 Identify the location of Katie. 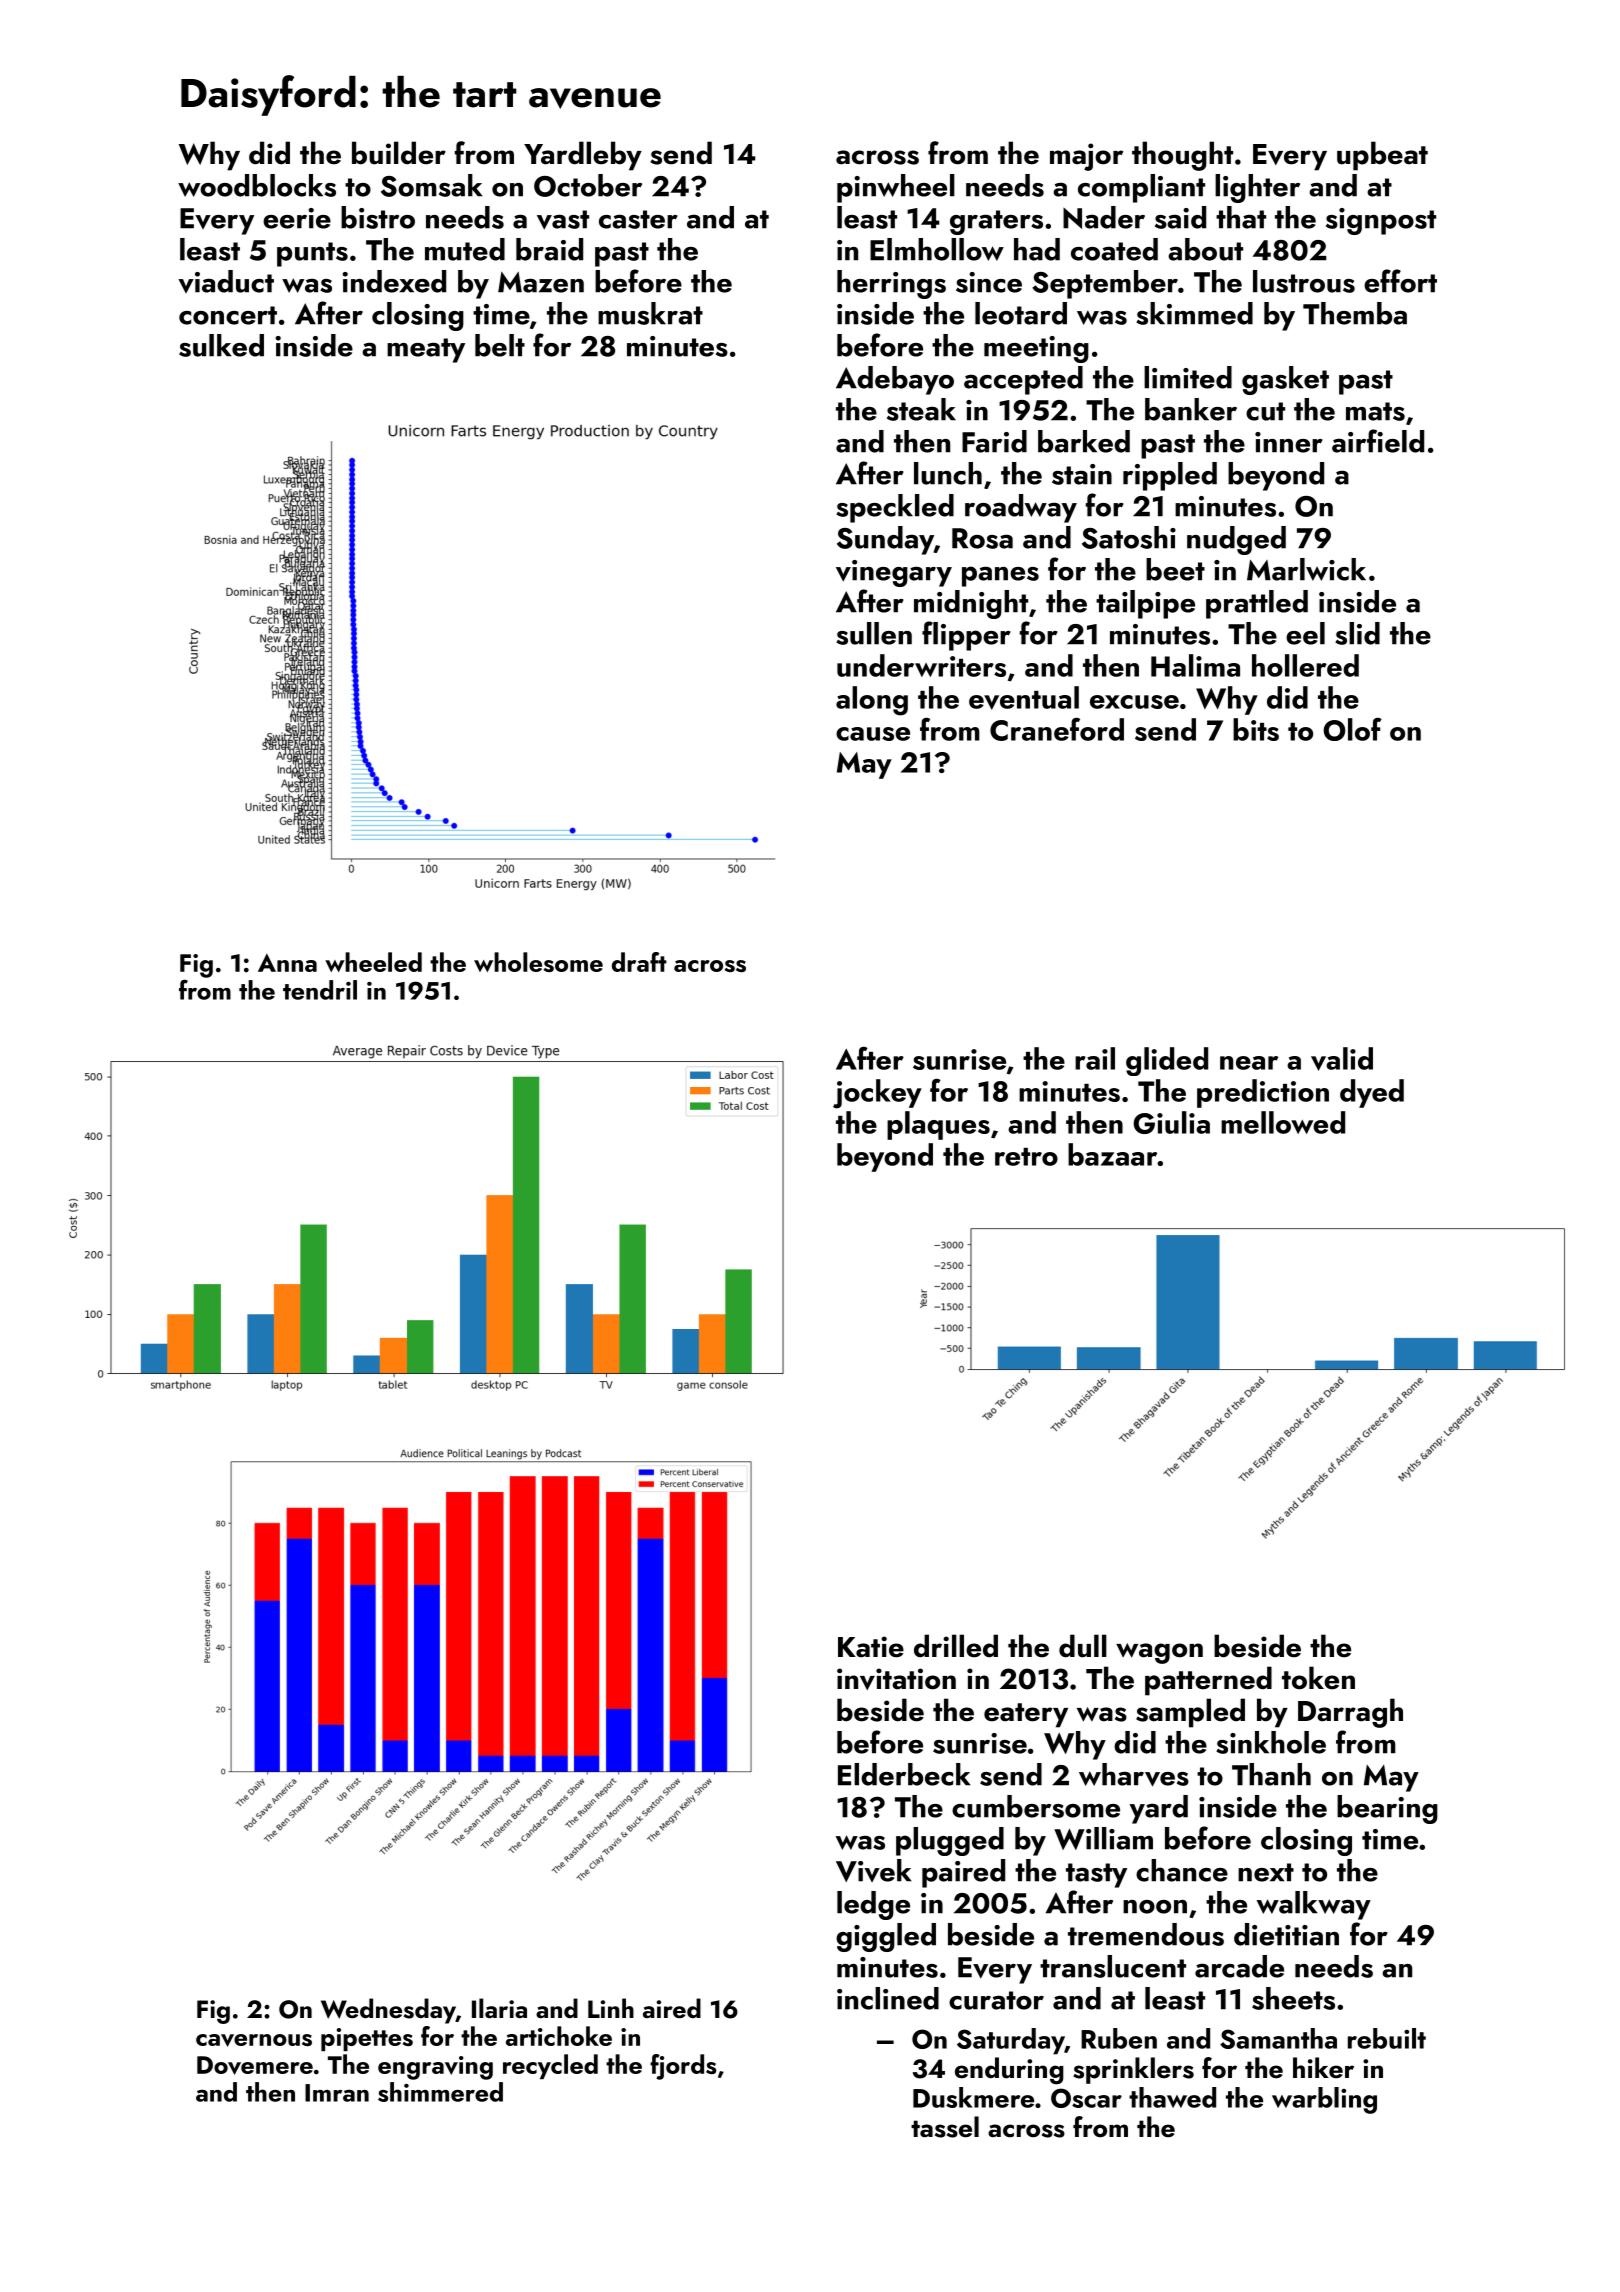
(871, 1647).
